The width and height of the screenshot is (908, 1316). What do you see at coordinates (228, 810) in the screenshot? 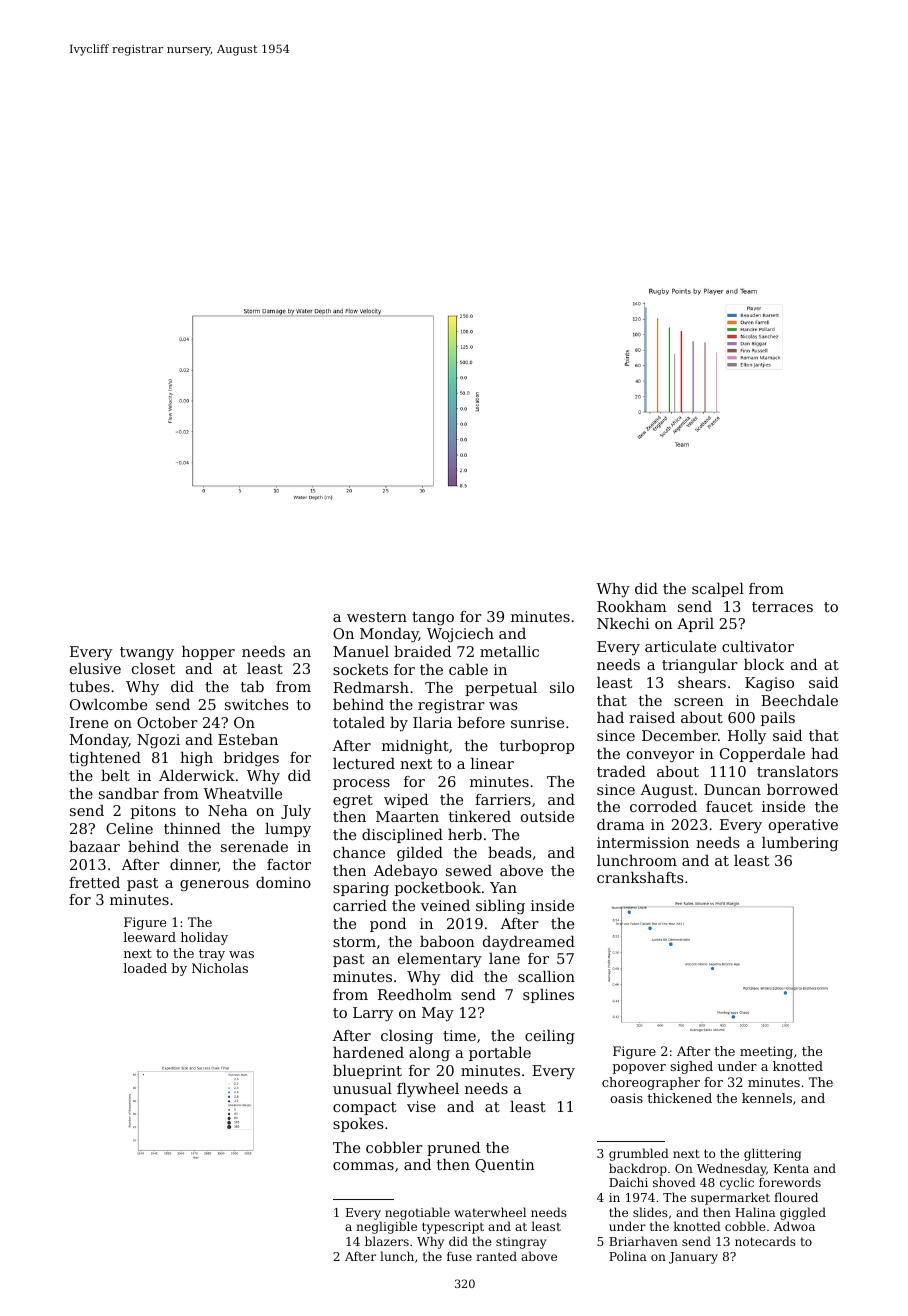
I see `Neha` at bounding box center [228, 810].
